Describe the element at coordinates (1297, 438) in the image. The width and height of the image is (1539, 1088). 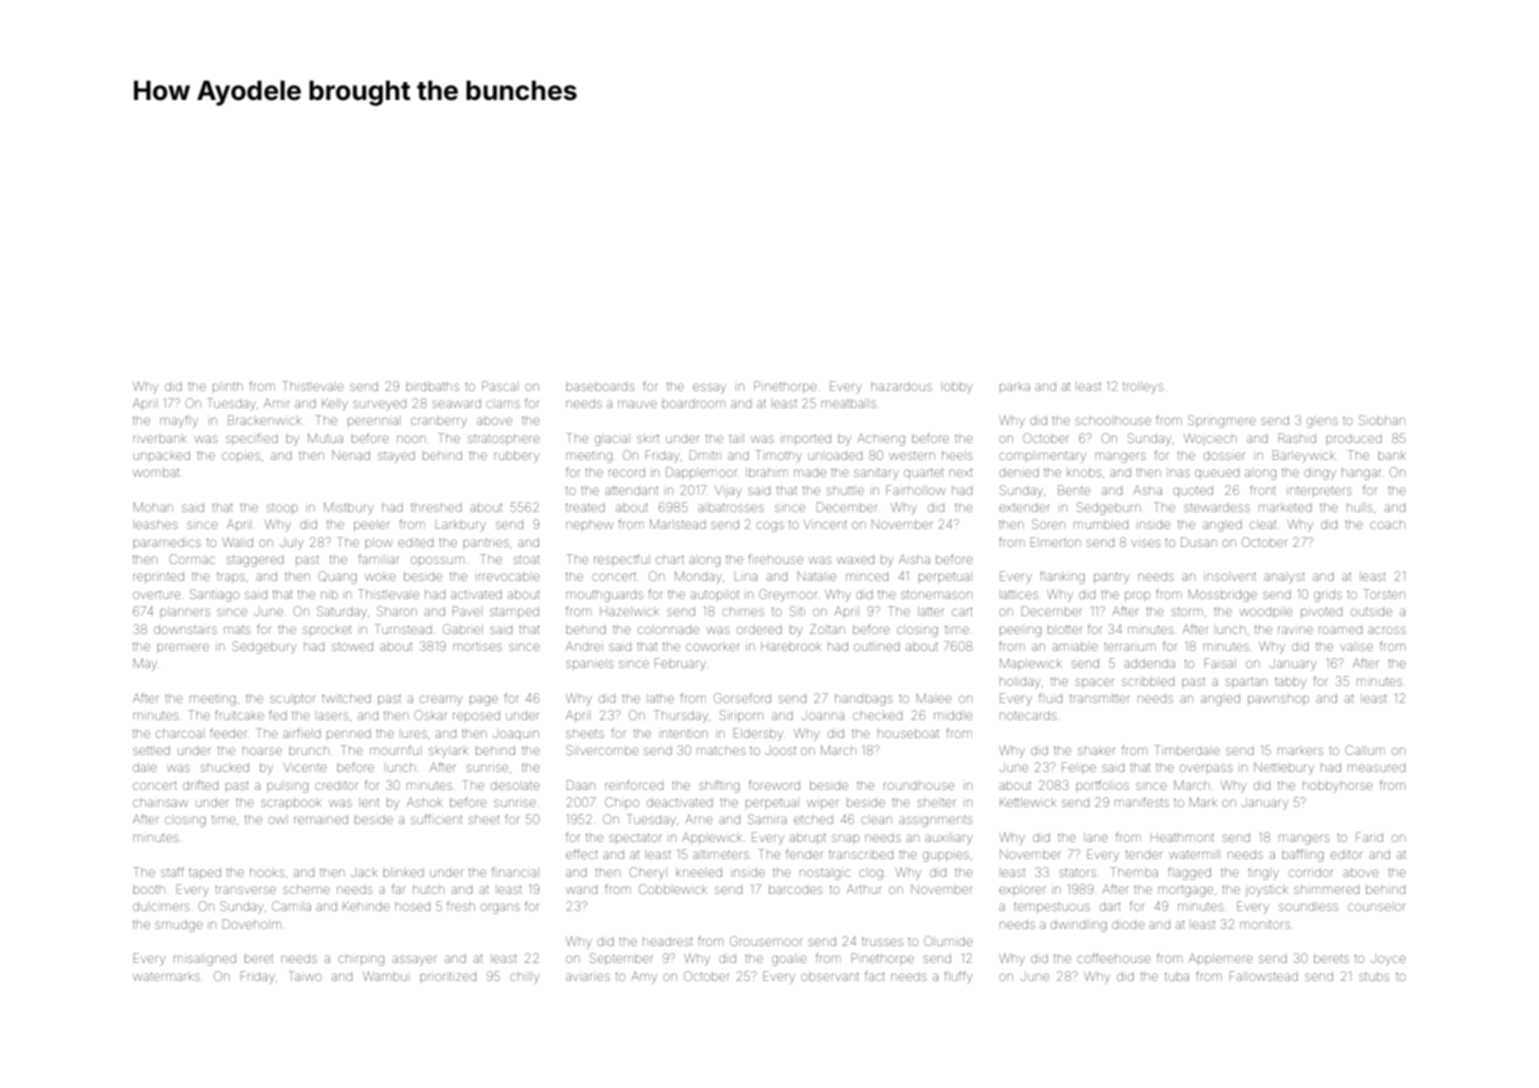
I see `Rashid` at that location.
